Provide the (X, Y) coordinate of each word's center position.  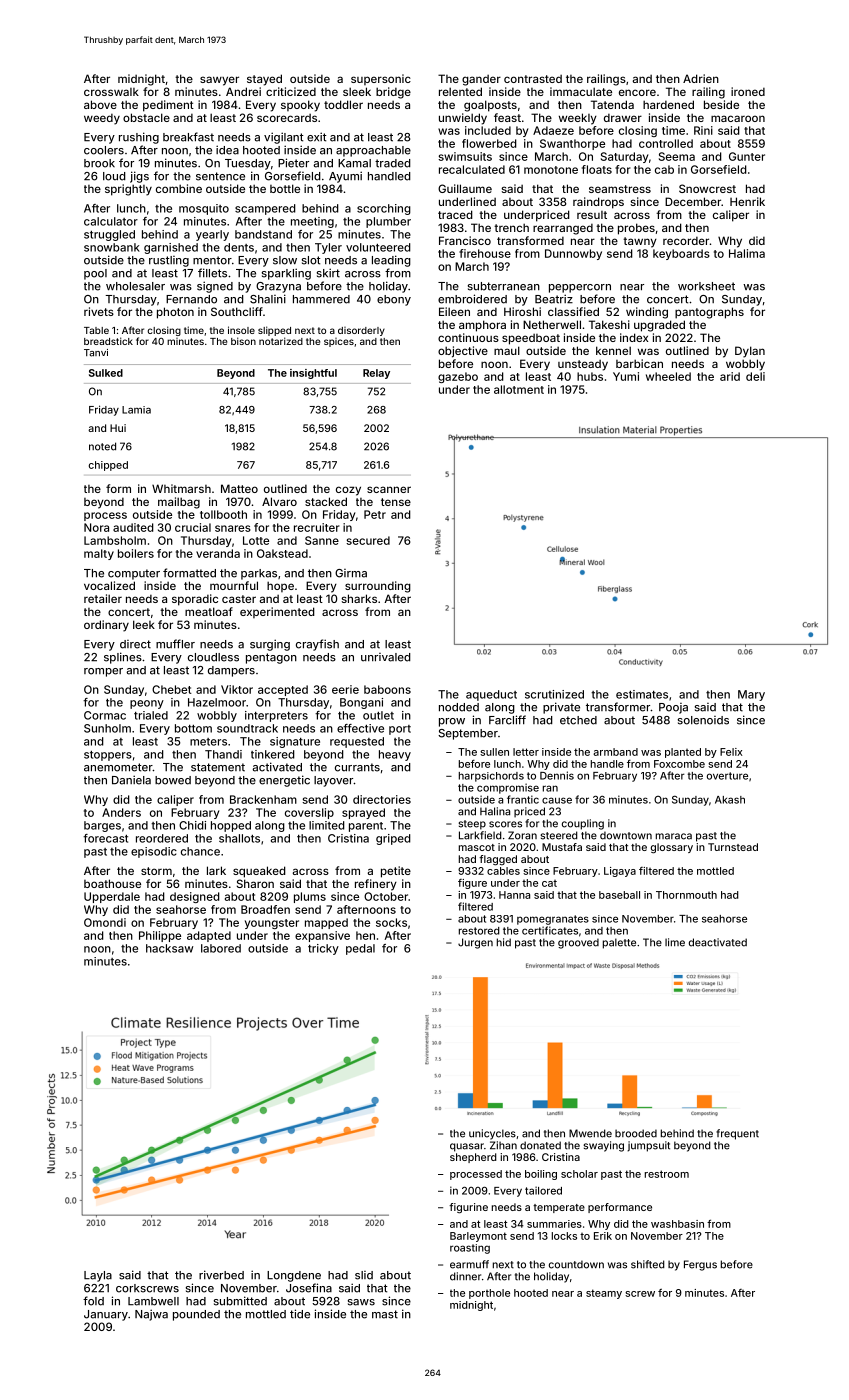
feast (507, 117)
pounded (196, 1315)
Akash (730, 800)
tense (396, 502)
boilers (136, 553)
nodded (459, 707)
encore (637, 92)
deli (755, 376)
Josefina (309, 1288)
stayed (264, 80)
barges (102, 826)
